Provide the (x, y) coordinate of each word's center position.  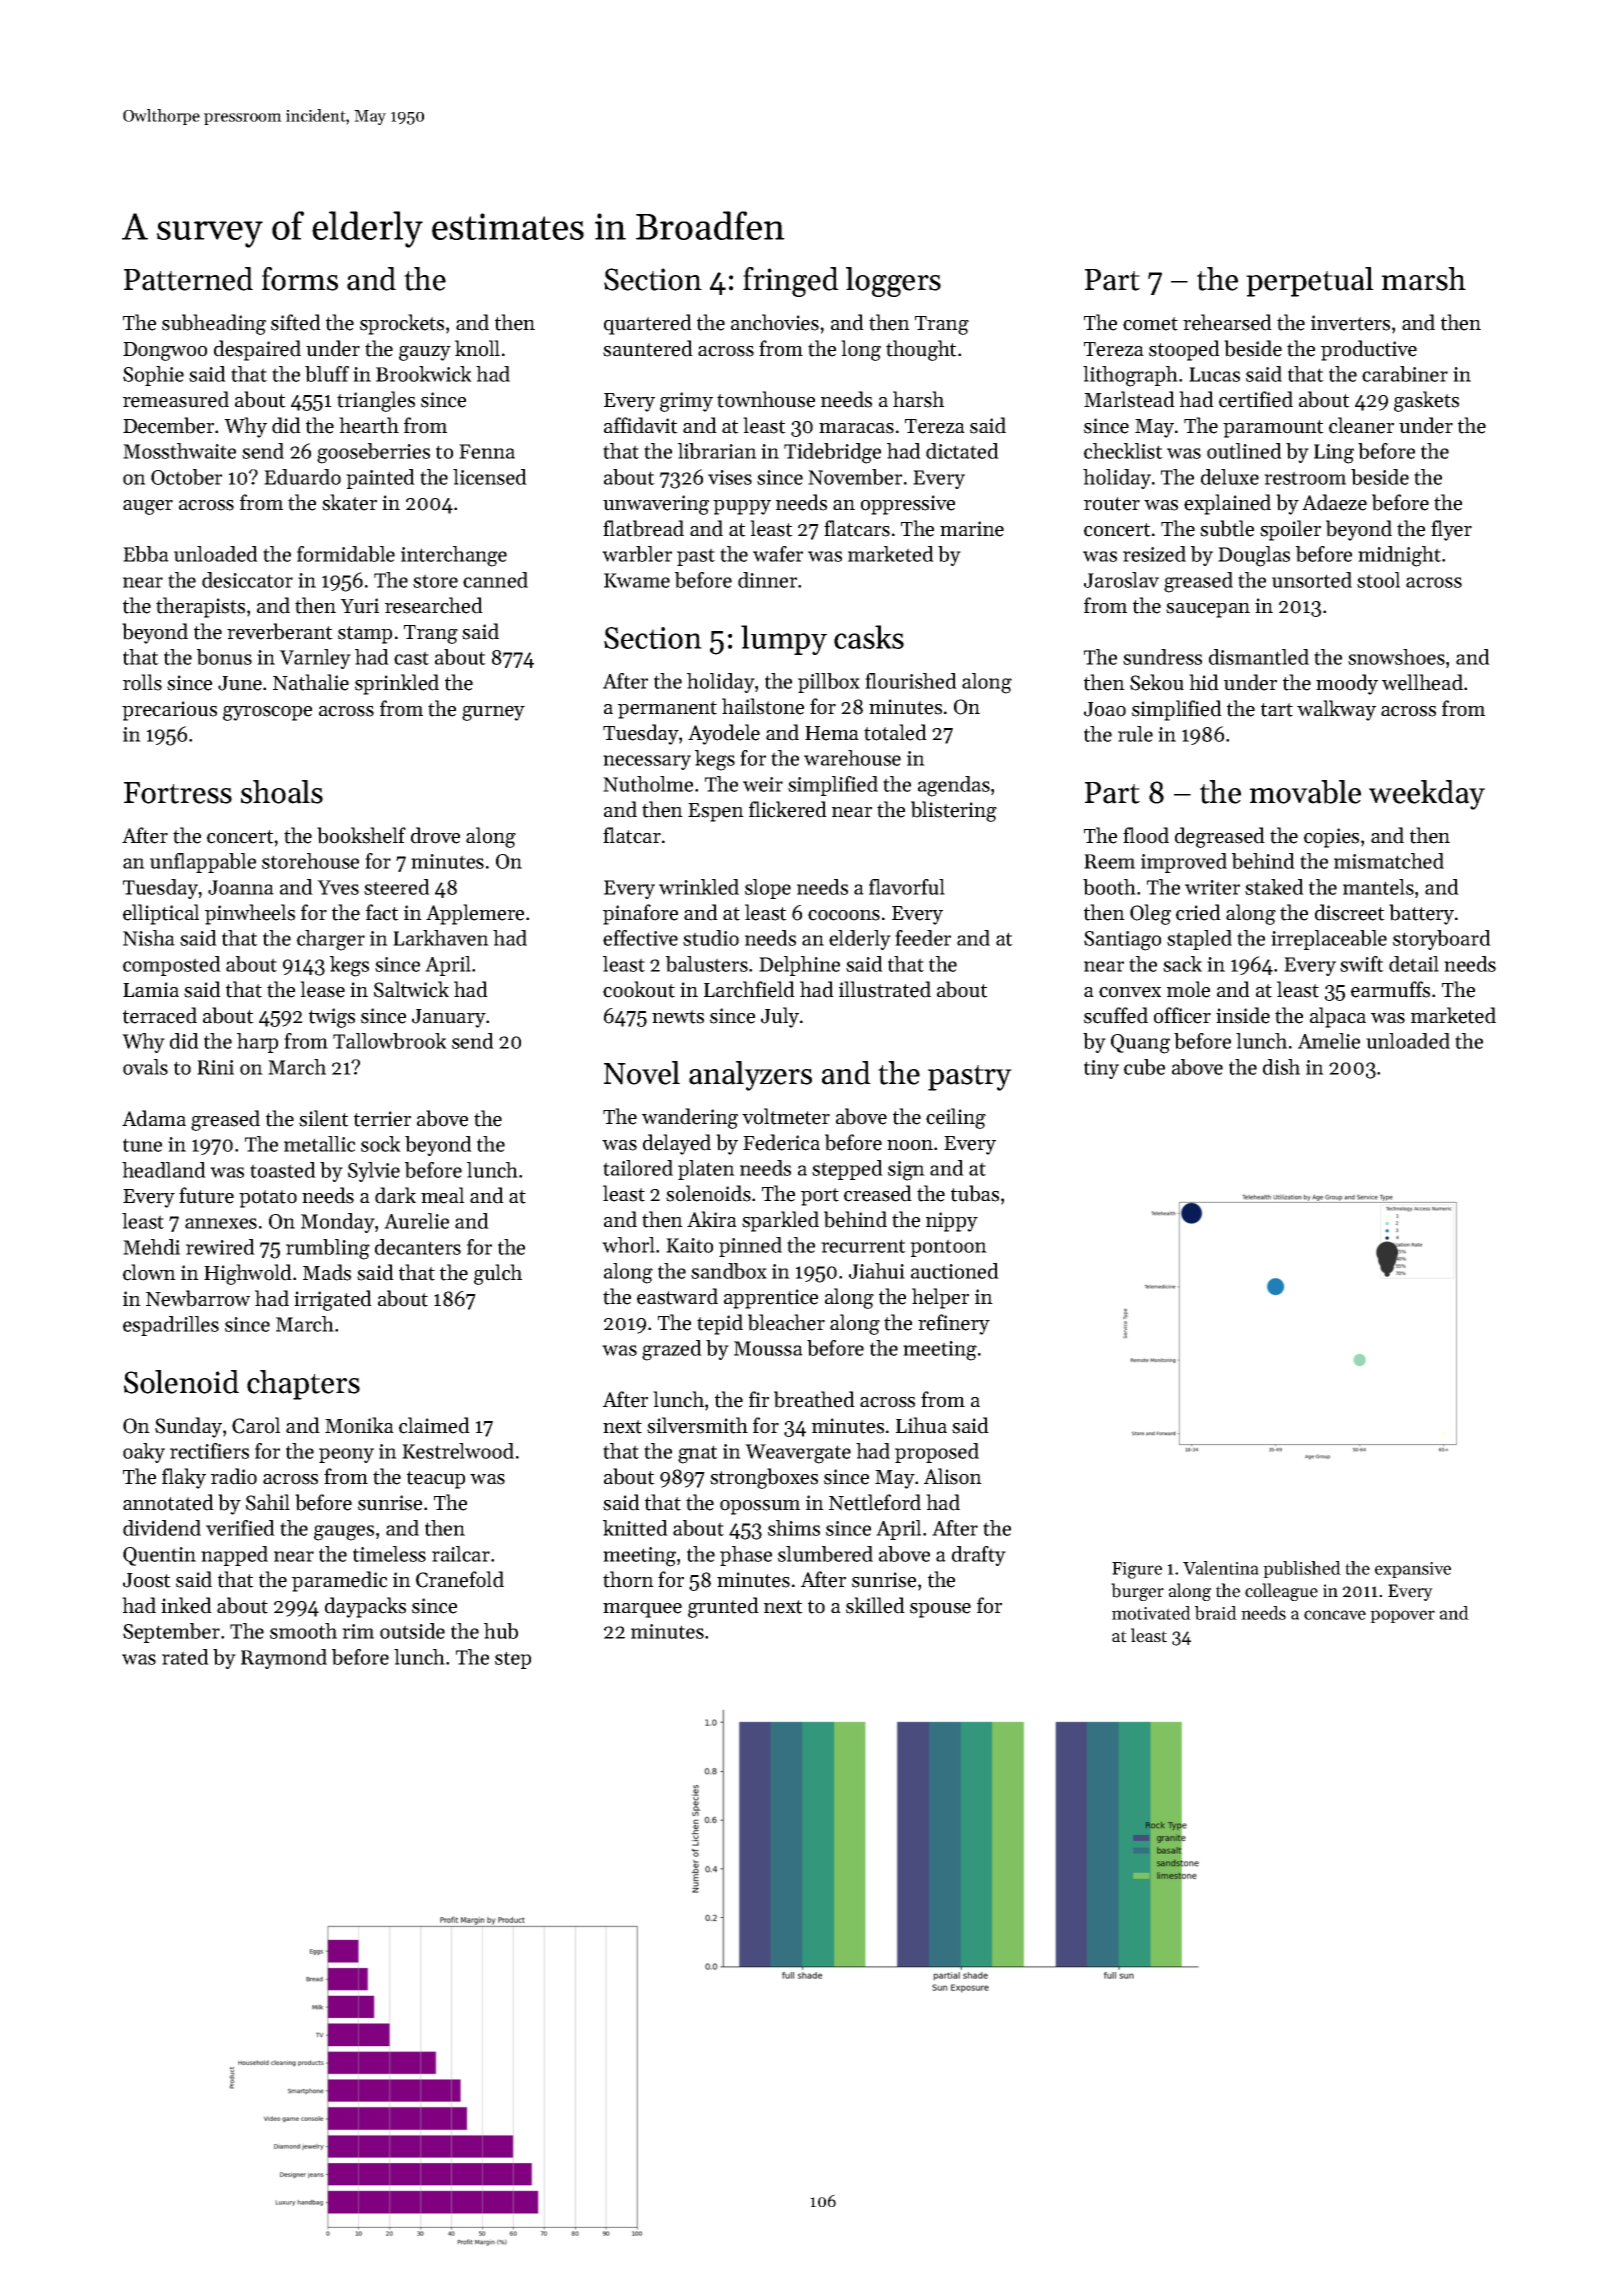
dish (1281, 1067)
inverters (1350, 323)
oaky (144, 1453)
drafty (979, 1556)
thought (921, 350)
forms (300, 279)
